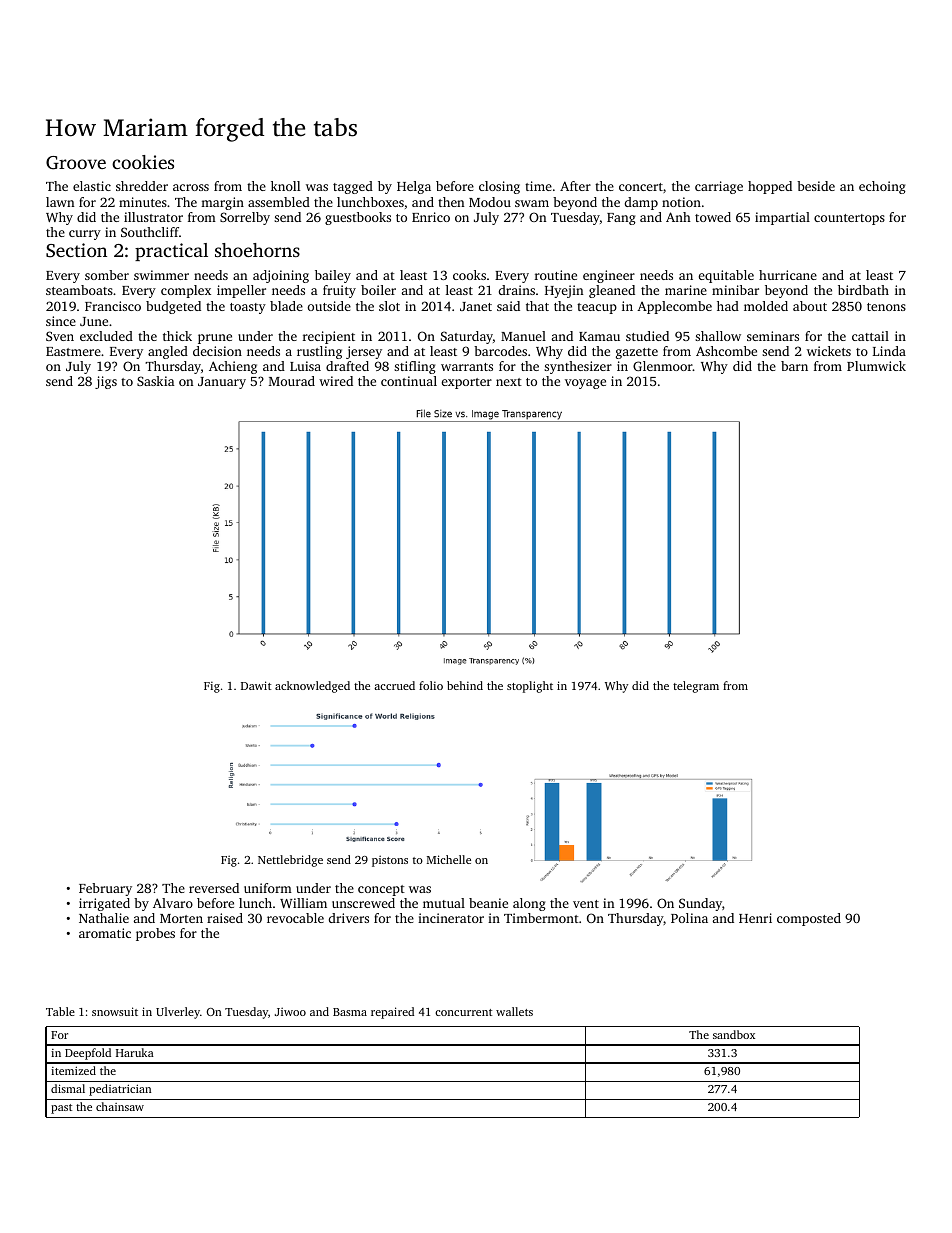  Describe the element at coordinates (178, 1013) in the screenshot. I see `Ulverley` at that location.
